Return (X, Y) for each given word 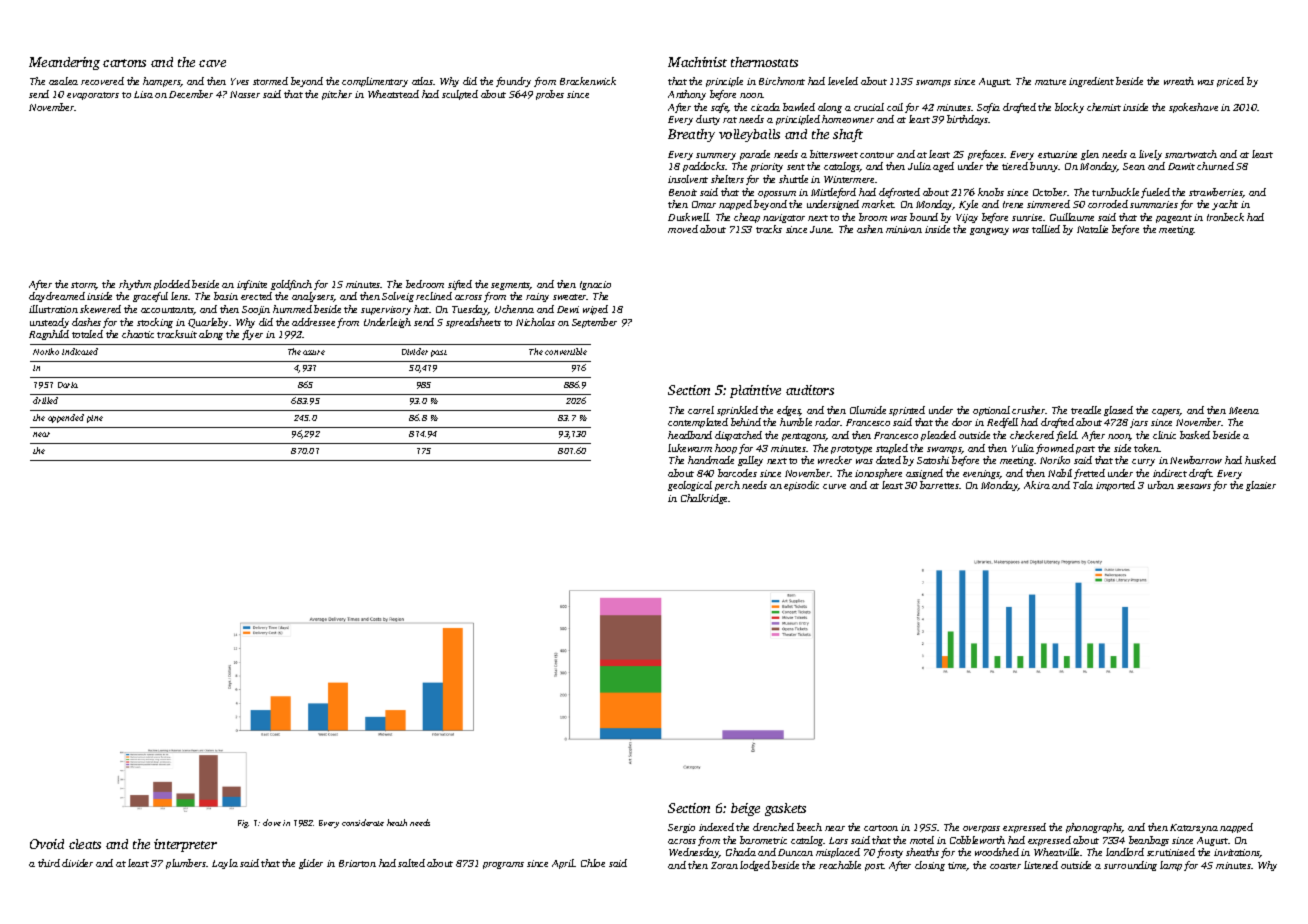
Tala (1083, 485)
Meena (1244, 410)
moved (683, 229)
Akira (1037, 485)
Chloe (593, 863)
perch (727, 486)
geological (690, 486)
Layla (225, 864)
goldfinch (291, 285)
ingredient (1091, 82)
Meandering (64, 63)
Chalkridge (705, 499)
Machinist (697, 62)
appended (66, 418)
